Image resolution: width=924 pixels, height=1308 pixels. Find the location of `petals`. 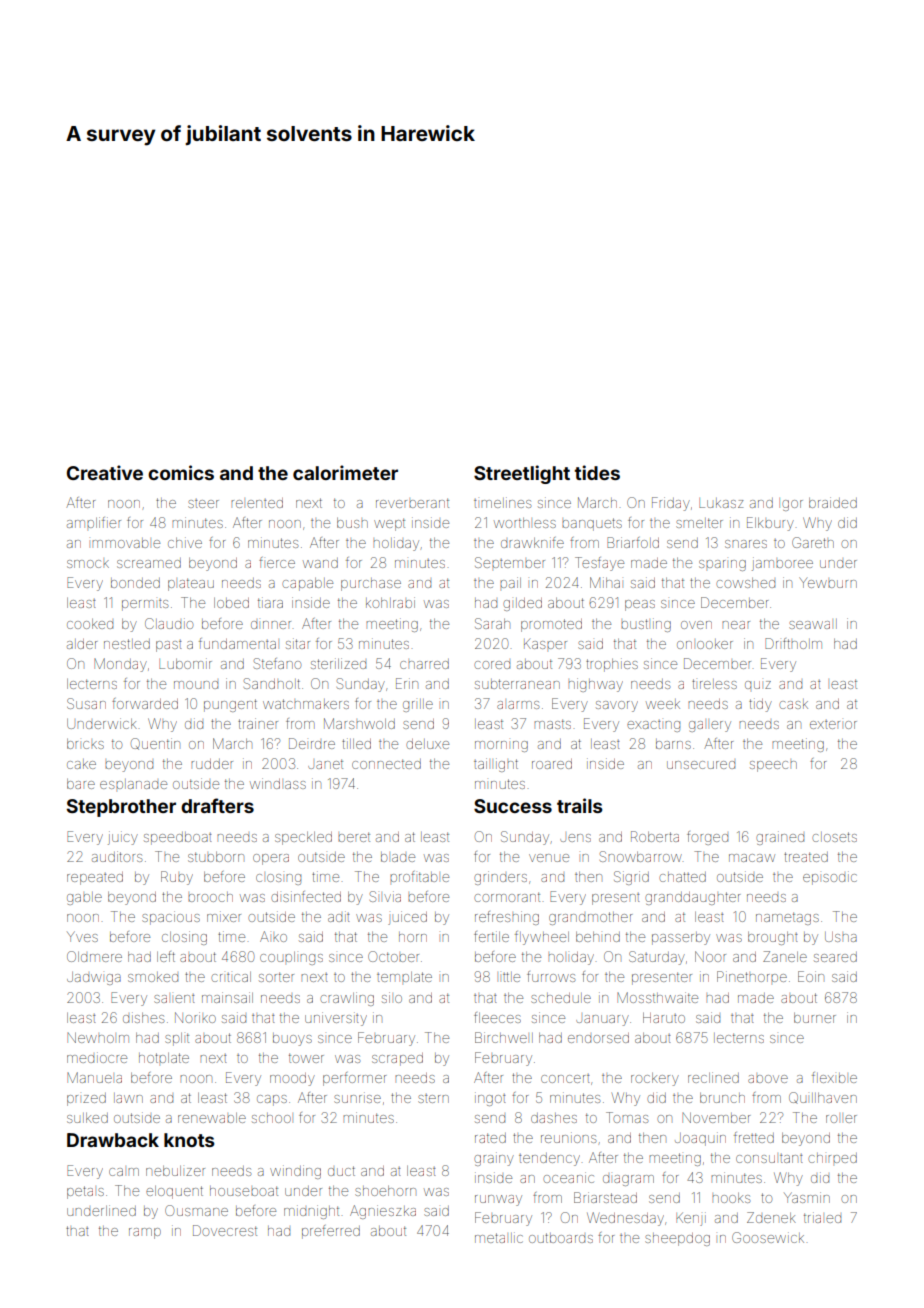

petals is located at coordinates (85, 1192).
